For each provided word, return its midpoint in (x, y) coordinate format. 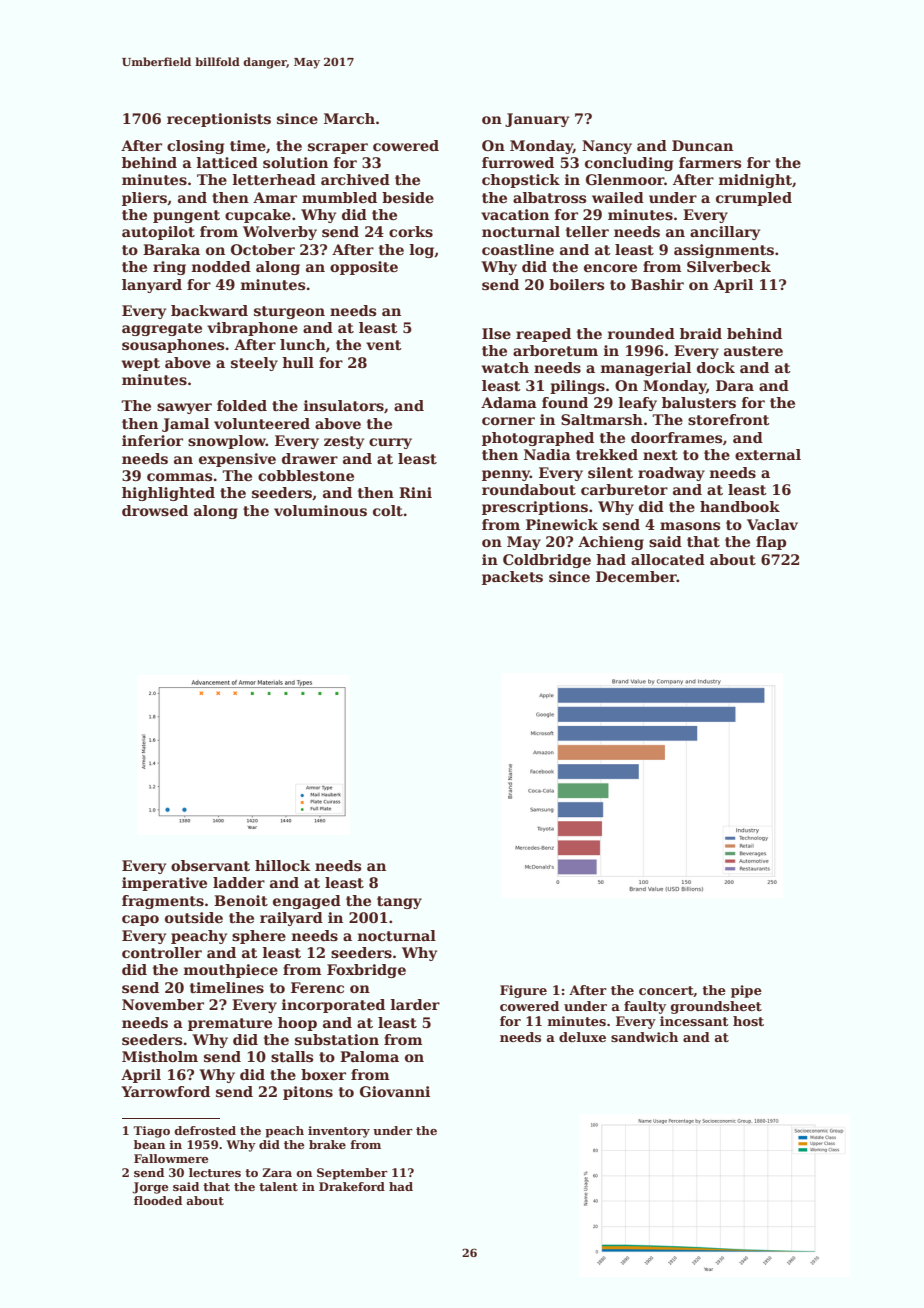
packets (512, 578)
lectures (215, 1172)
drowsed (155, 510)
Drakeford (352, 1186)
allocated (668, 559)
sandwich (644, 1037)
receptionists (219, 120)
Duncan (702, 145)
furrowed (518, 162)
